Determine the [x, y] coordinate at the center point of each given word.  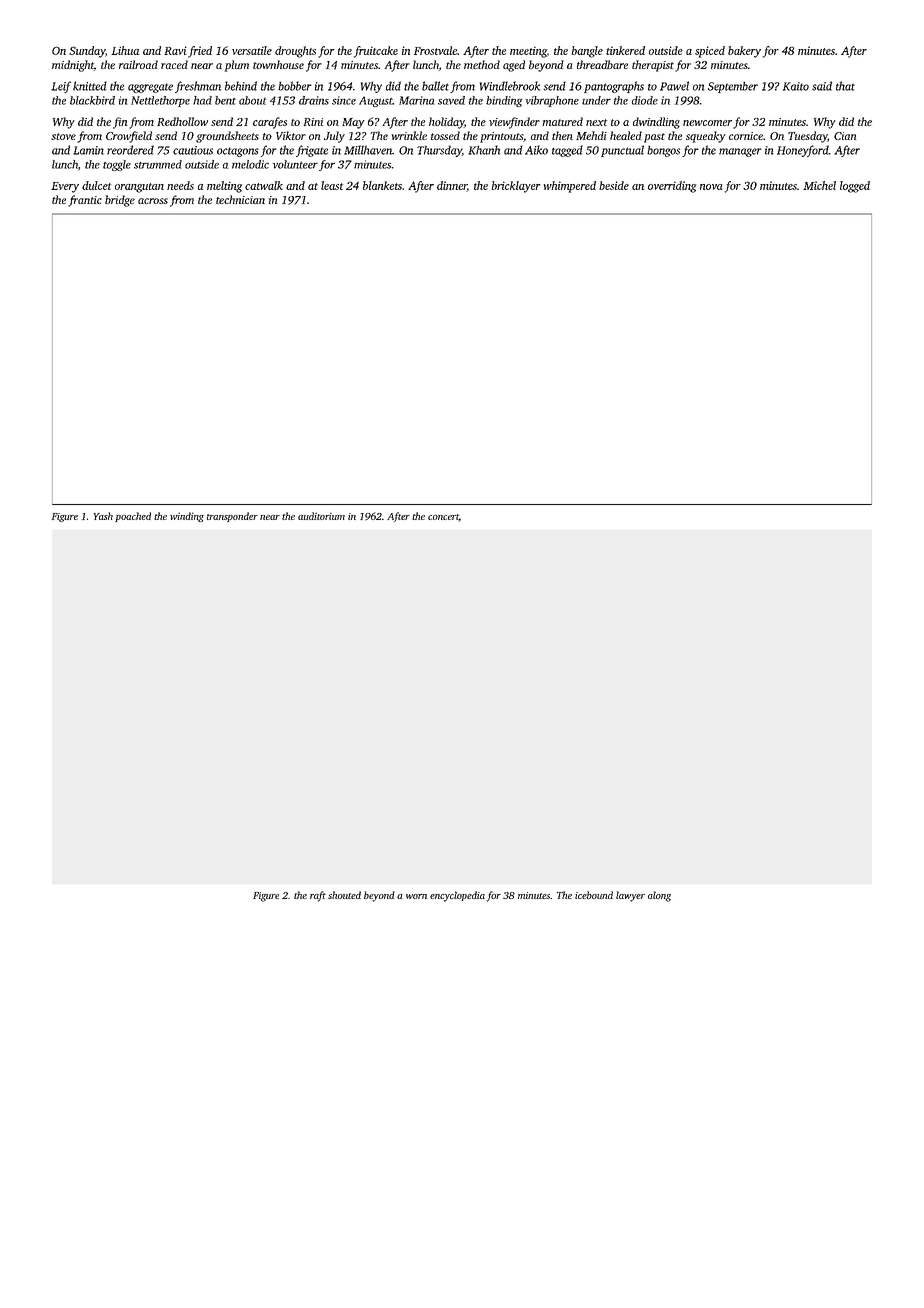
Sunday [87, 52]
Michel [819, 185]
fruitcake [376, 52]
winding [187, 517]
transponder [232, 517]
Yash [103, 516]
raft [318, 896]
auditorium [321, 516]
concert [443, 517]
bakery [744, 52]
